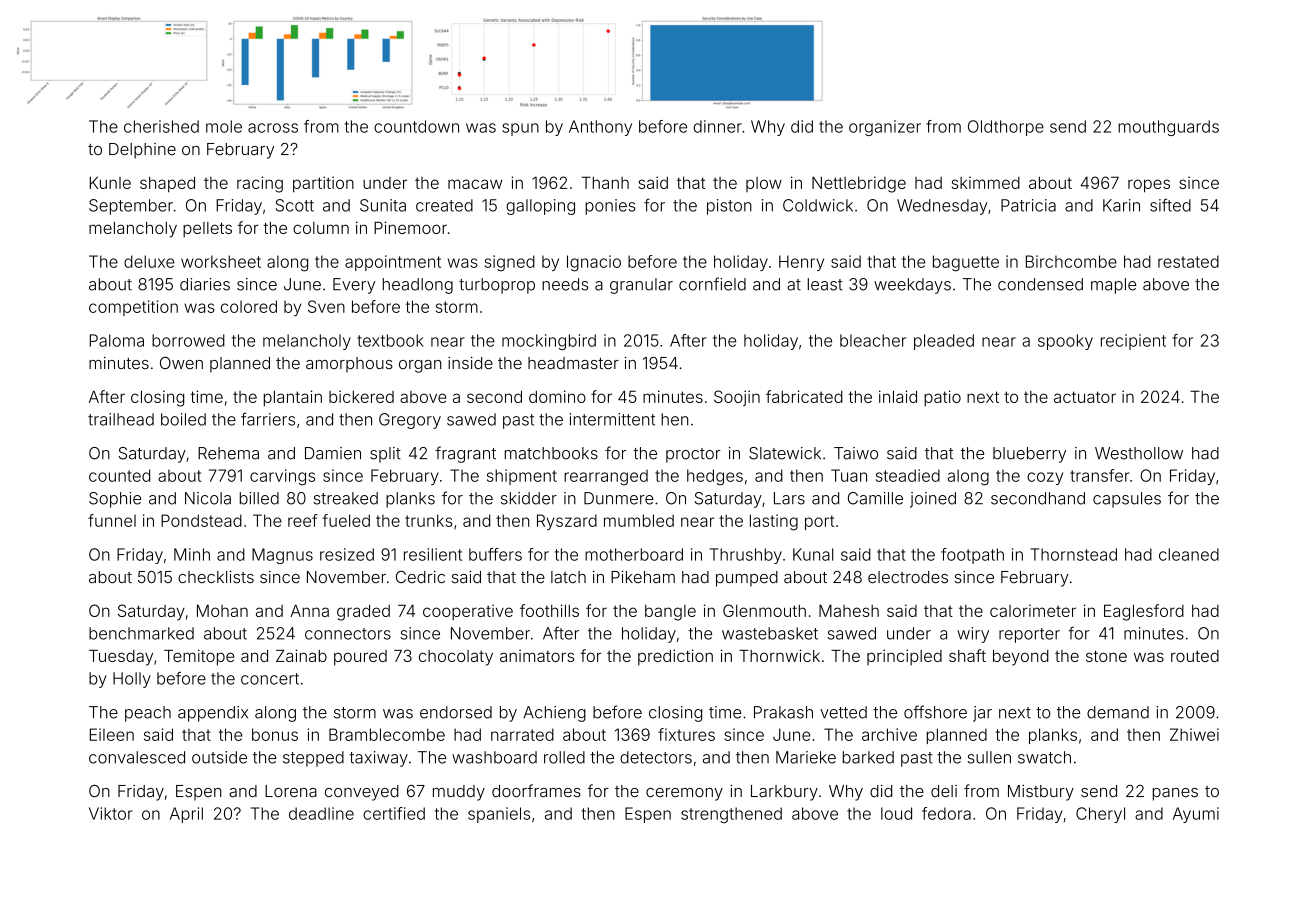 The height and width of the screenshot is (924, 1308). Describe the element at coordinates (141, 633) in the screenshot. I see `benchmarked` at that location.
